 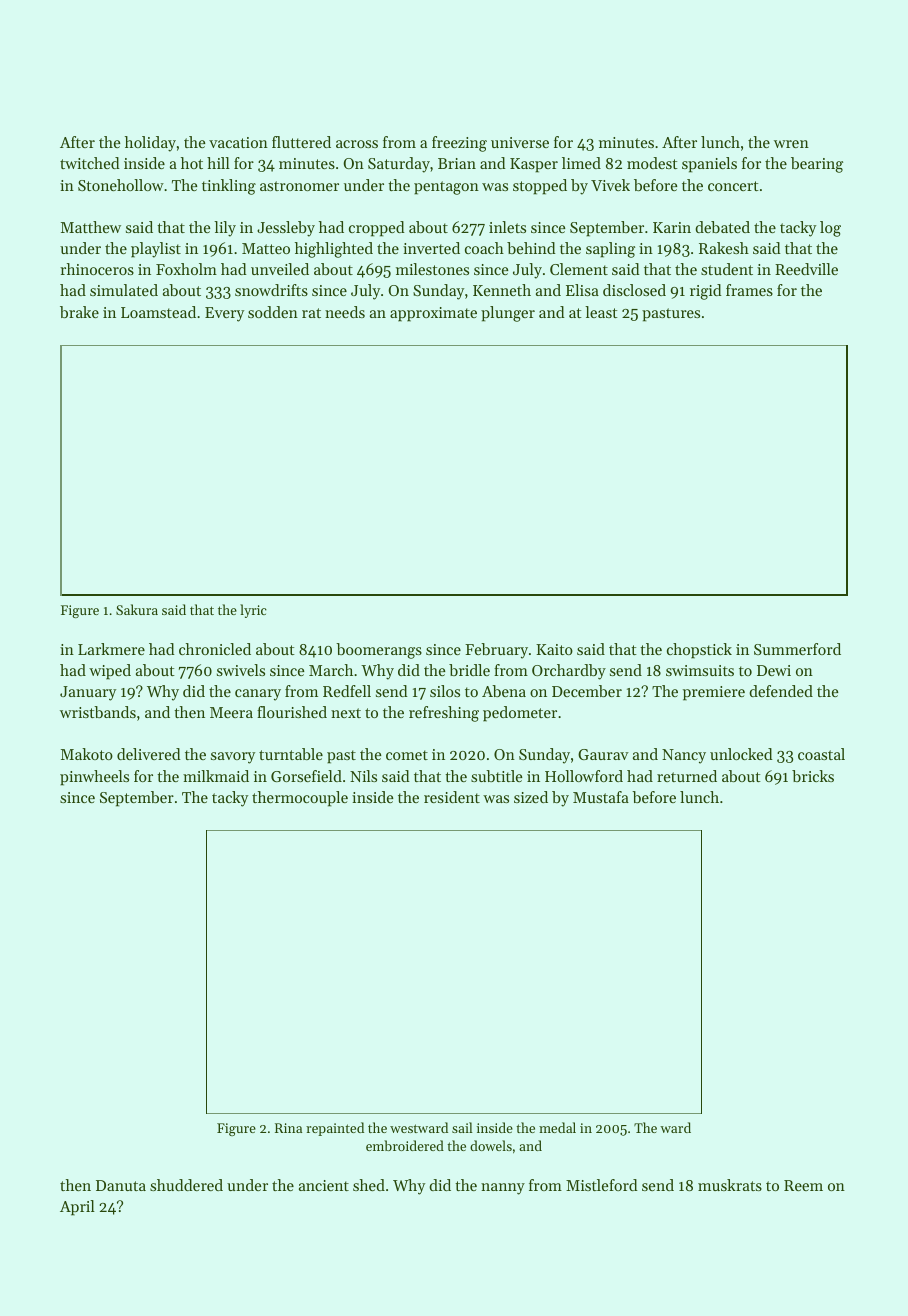 What do you see at coordinates (111, 649) in the screenshot?
I see `Larkmere` at bounding box center [111, 649].
